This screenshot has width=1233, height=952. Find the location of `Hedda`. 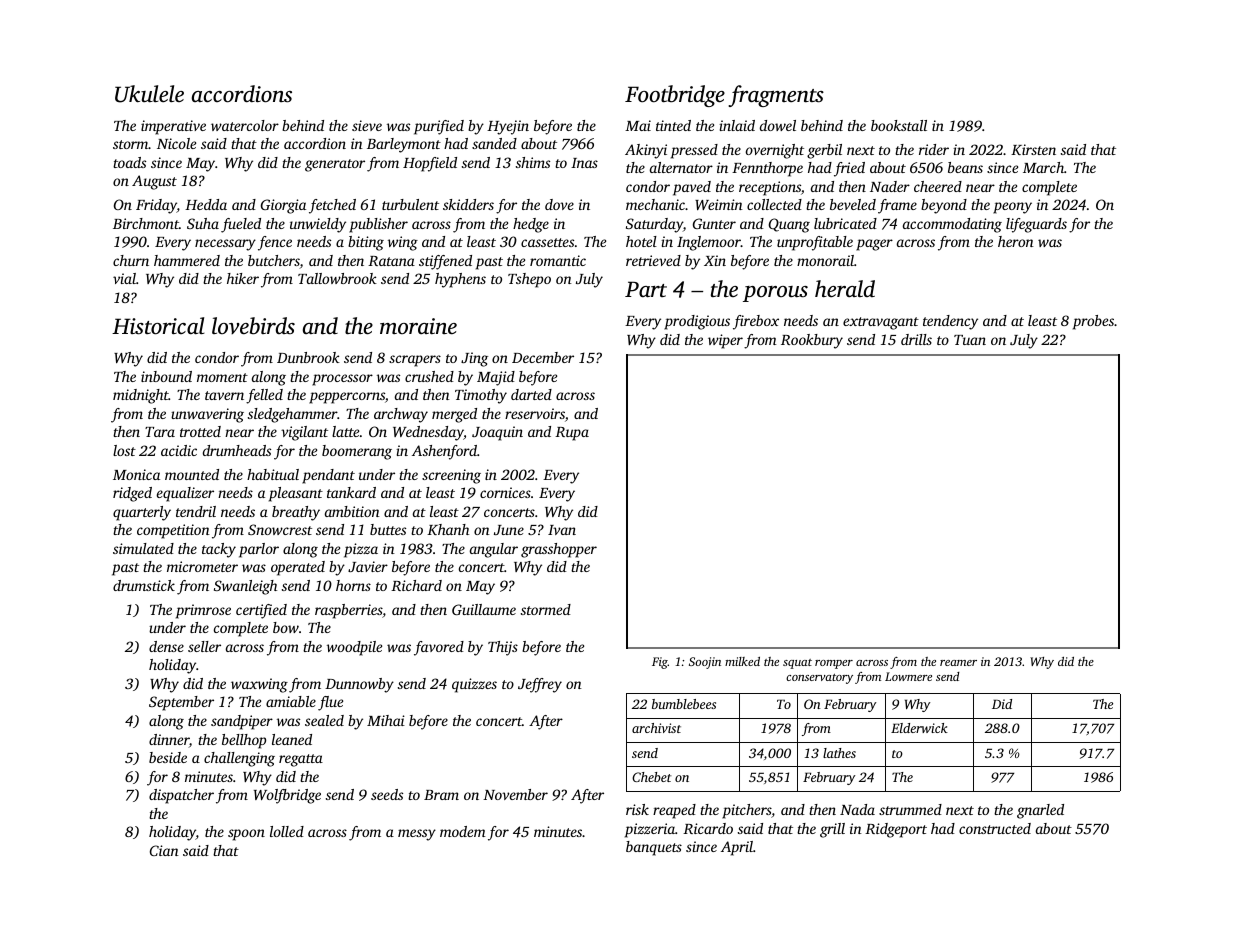

Hedda is located at coordinates (206, 204).
